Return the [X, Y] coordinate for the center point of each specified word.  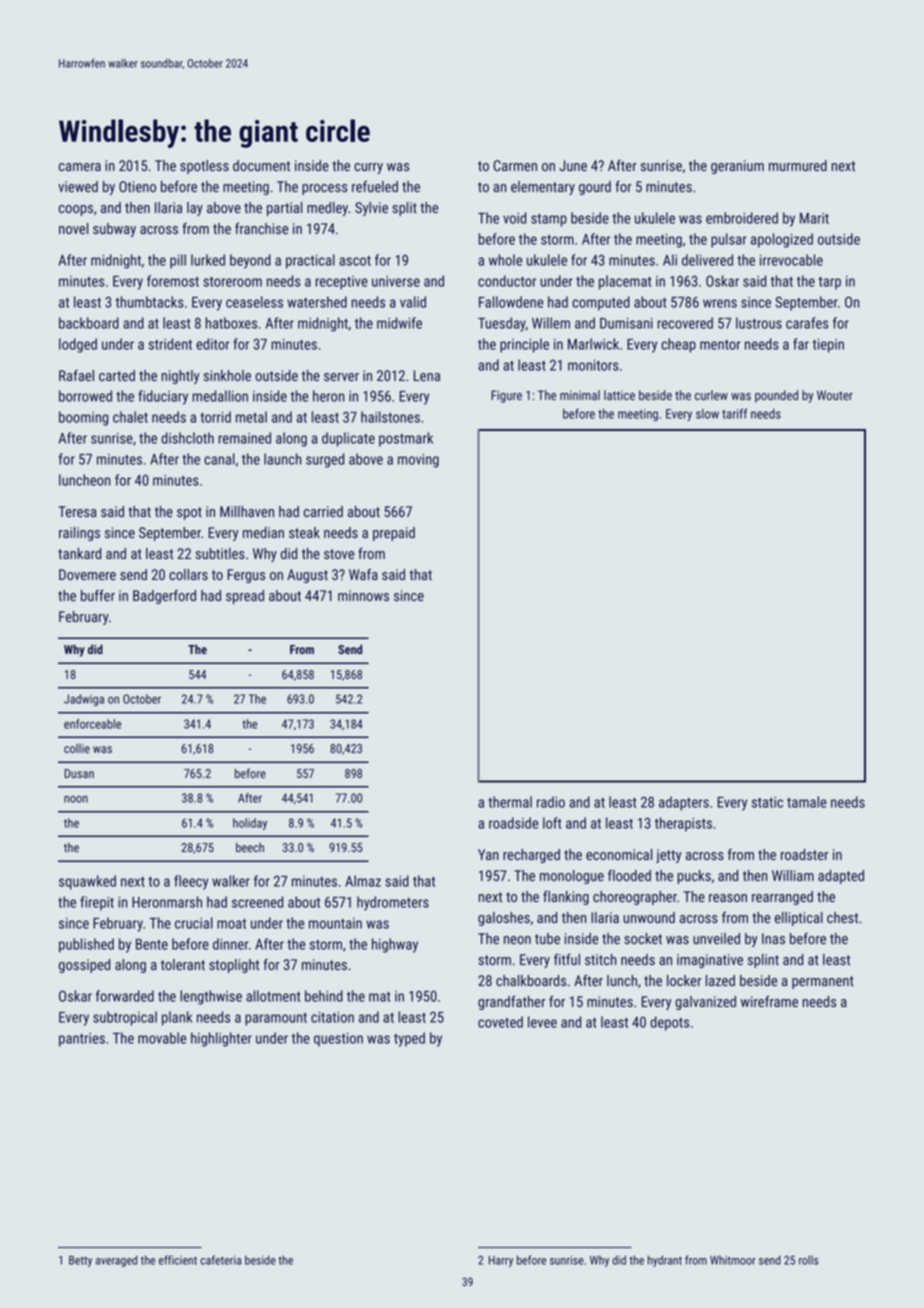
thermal [510, 802]
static [767, 802]
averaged [116, 1261]
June [573, 165]
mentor [720, 345]
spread [245, 597]
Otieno [137, 186]
